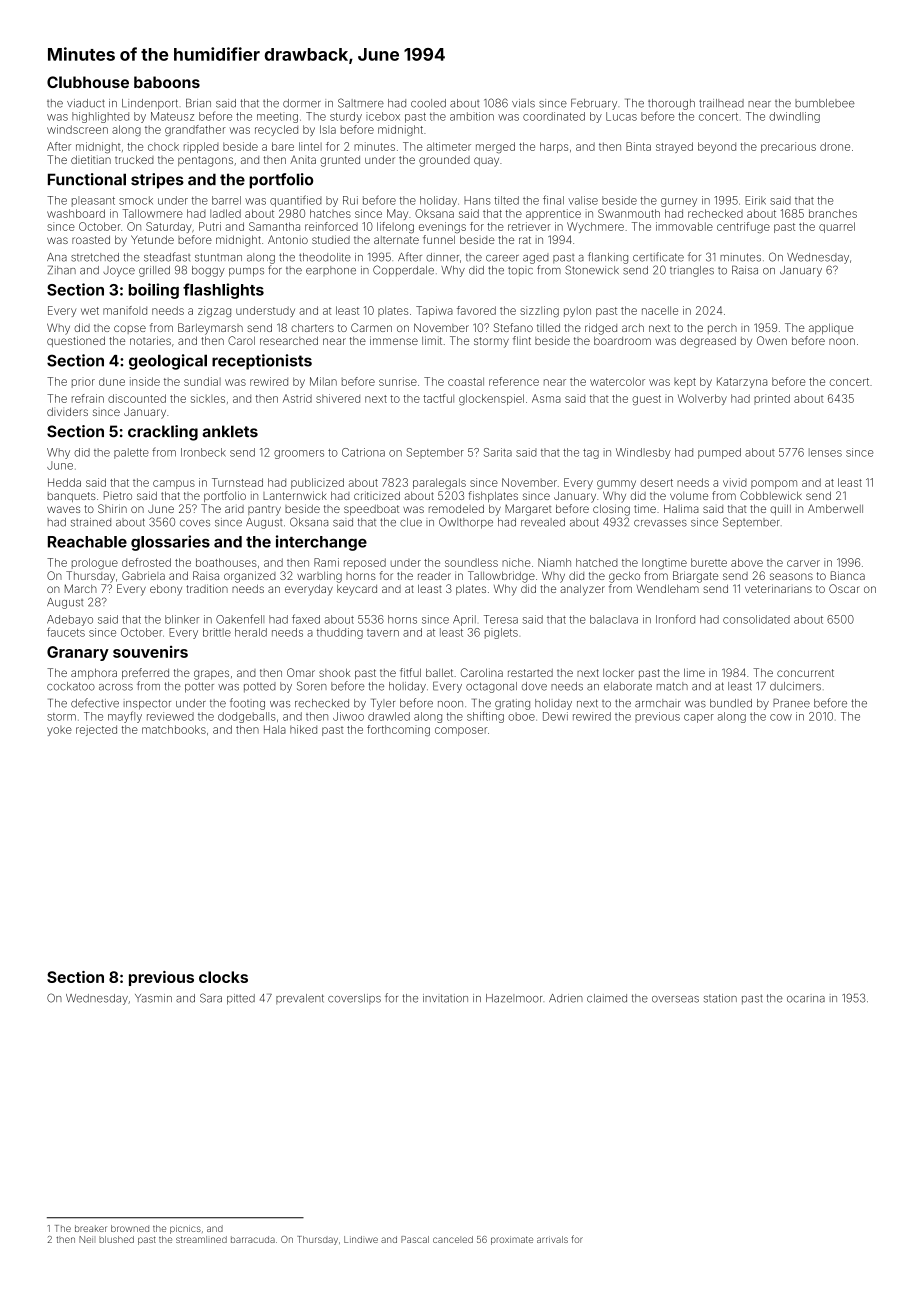 This document has height=1308, width=924. I want to click on drone, so click(835, 146).
